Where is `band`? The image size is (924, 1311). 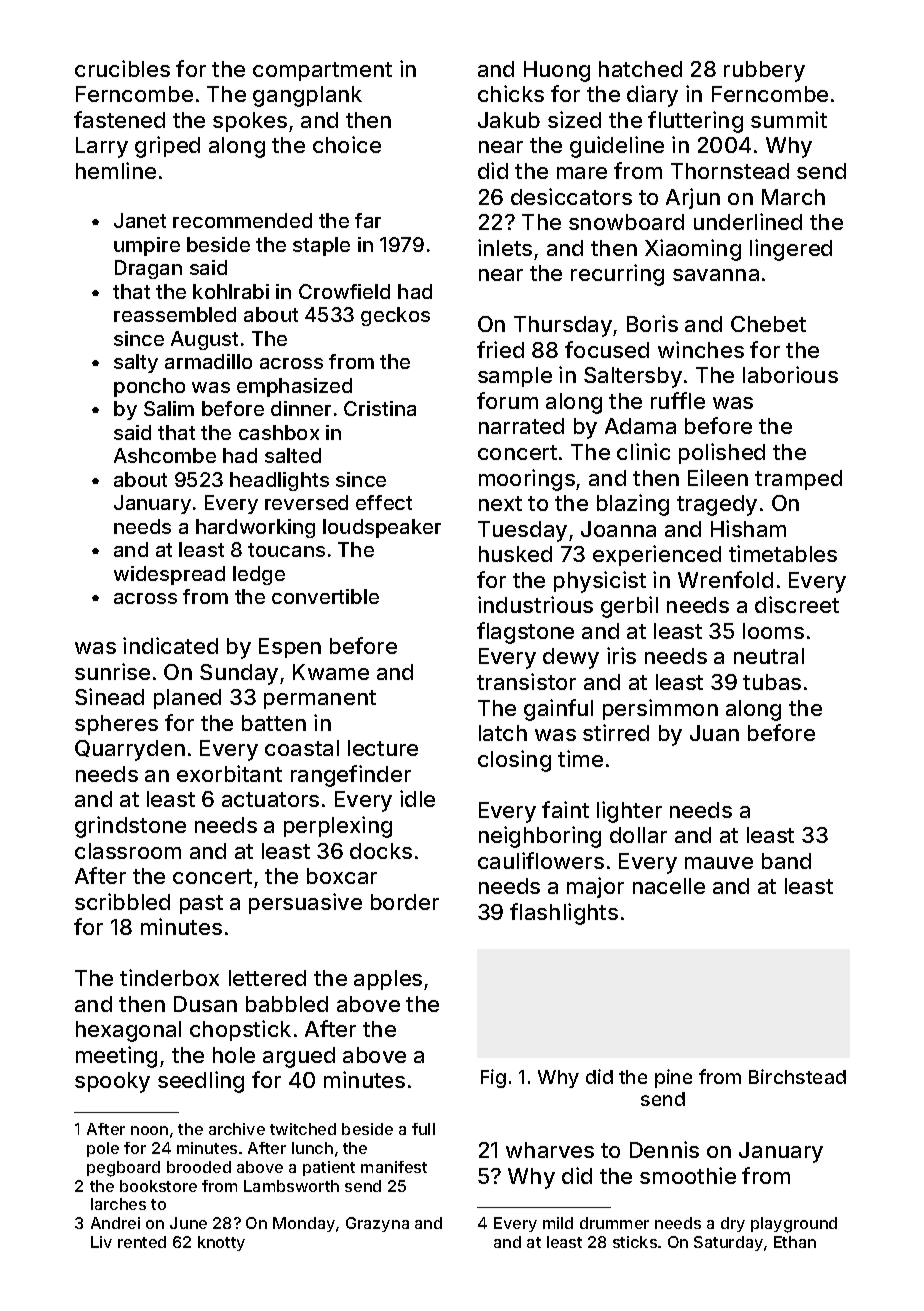 band is located at coordinates (786, 861).
